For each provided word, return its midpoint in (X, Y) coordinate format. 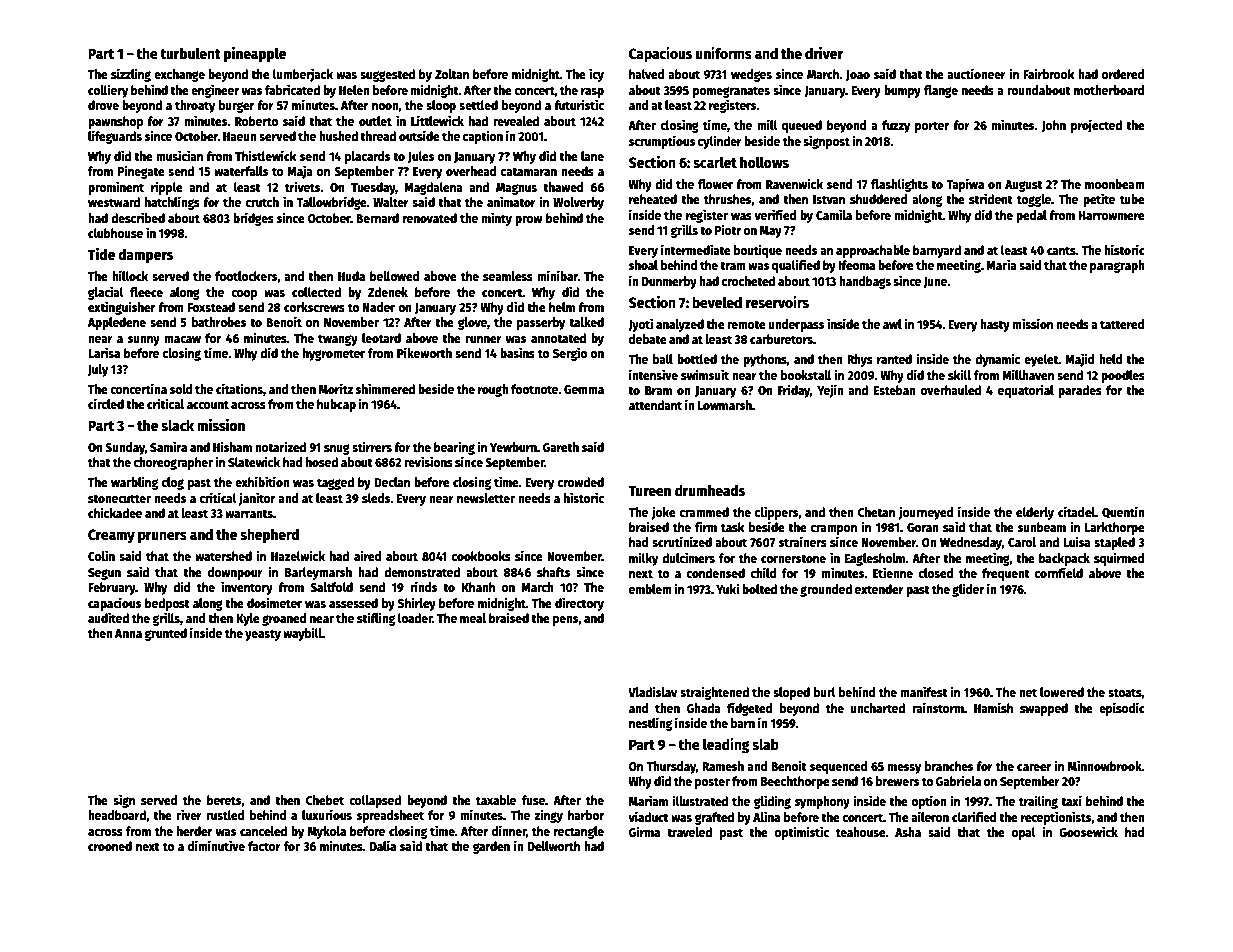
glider (968, 590)
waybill (302, 634)
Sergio (570, 354)
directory (579, 604)
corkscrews (314, 307)
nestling (650, 724)
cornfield (1059, 572)
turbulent (190, 53)
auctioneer (976, 73)
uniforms (724, 53)
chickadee (115, 512)
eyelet (1041, 360)
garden (491, 847)
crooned (110, 846)
